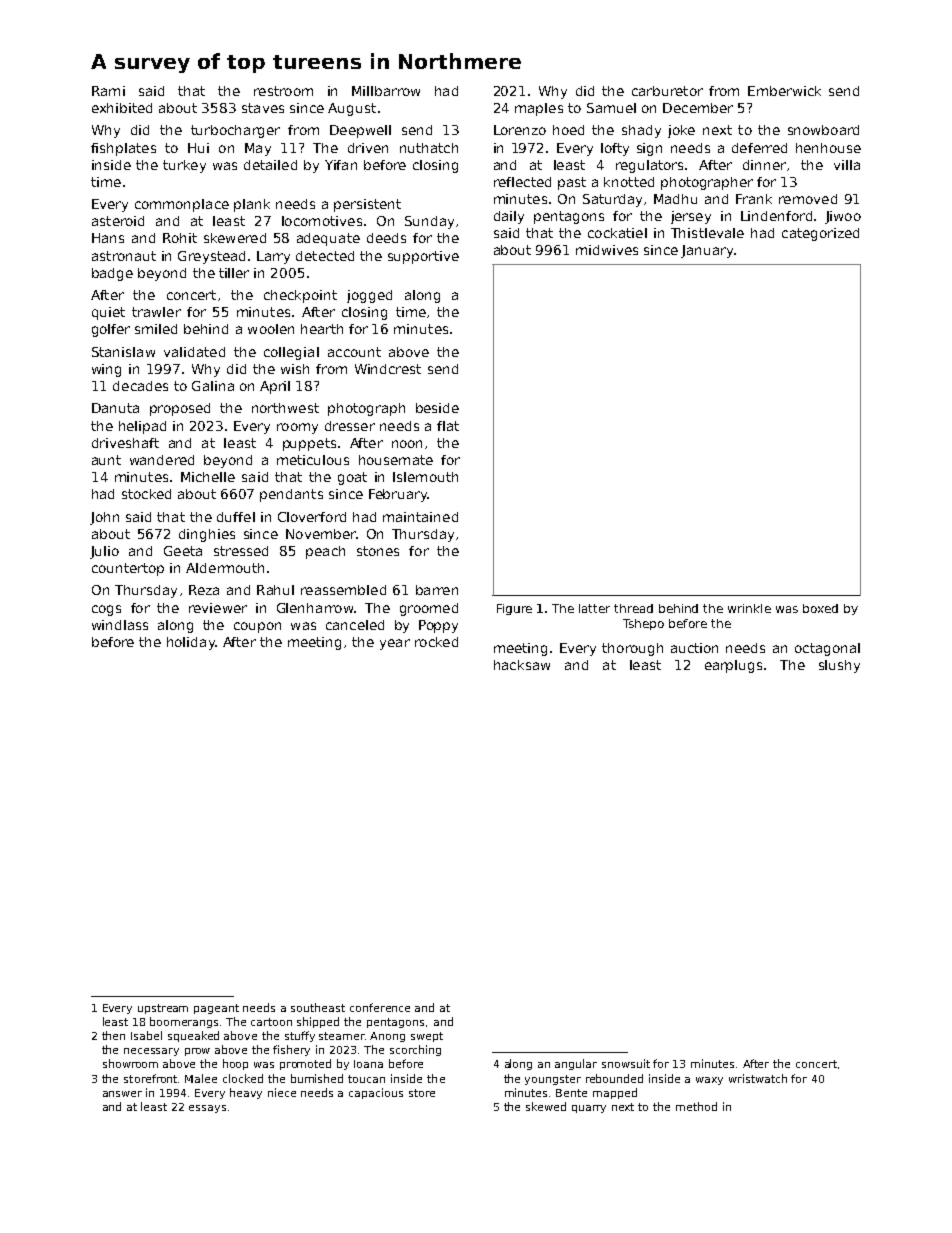 The image size is (952, 1233). What do you see at coordinates (282, 1092) in the page?
I see `niece` at bounding box center [282, 1092].
